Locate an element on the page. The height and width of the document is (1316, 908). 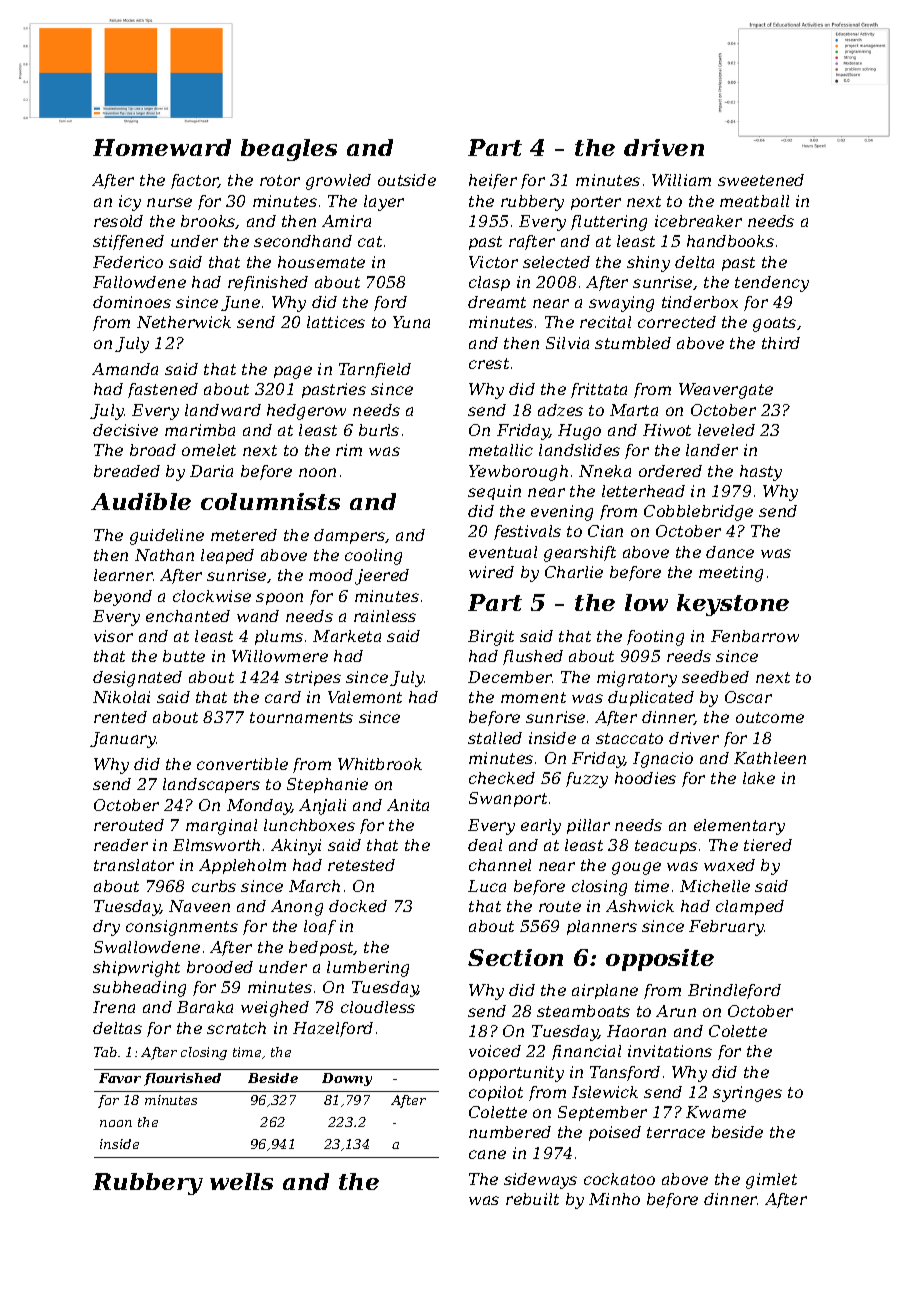
wells is located at coordinates (241, 1181).
